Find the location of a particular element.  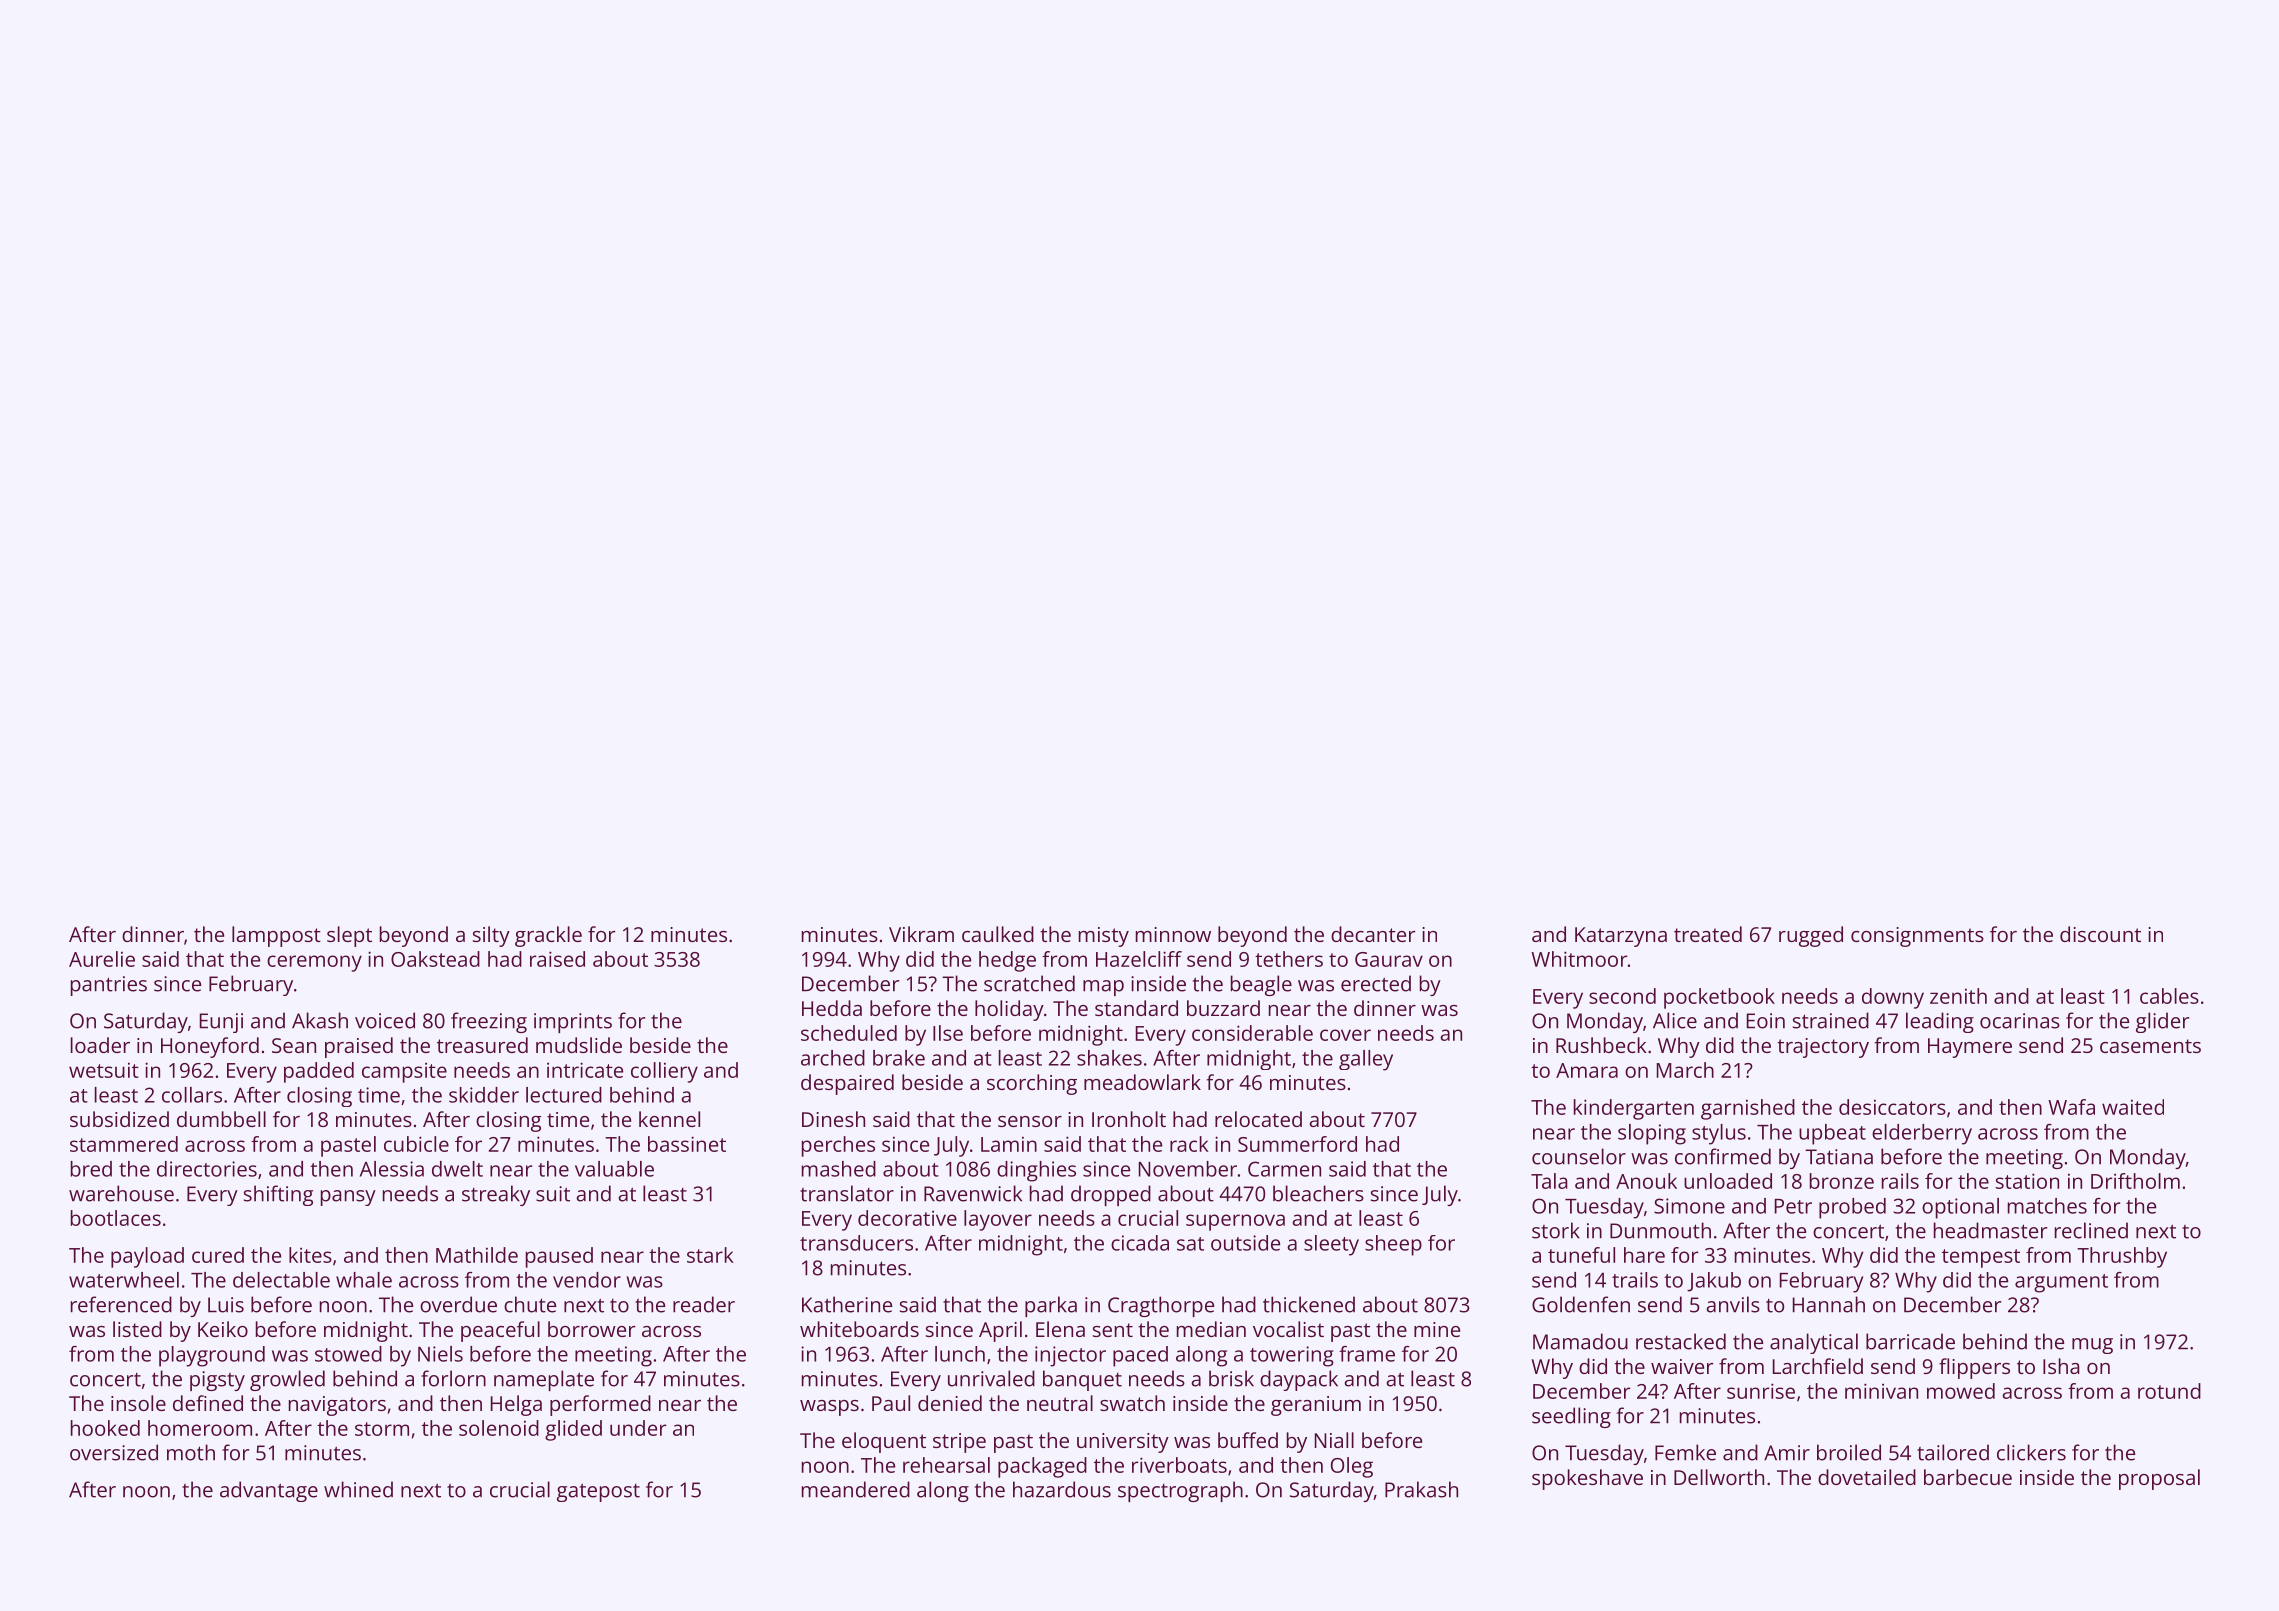

glided is located at coordinates (573, 1430).
